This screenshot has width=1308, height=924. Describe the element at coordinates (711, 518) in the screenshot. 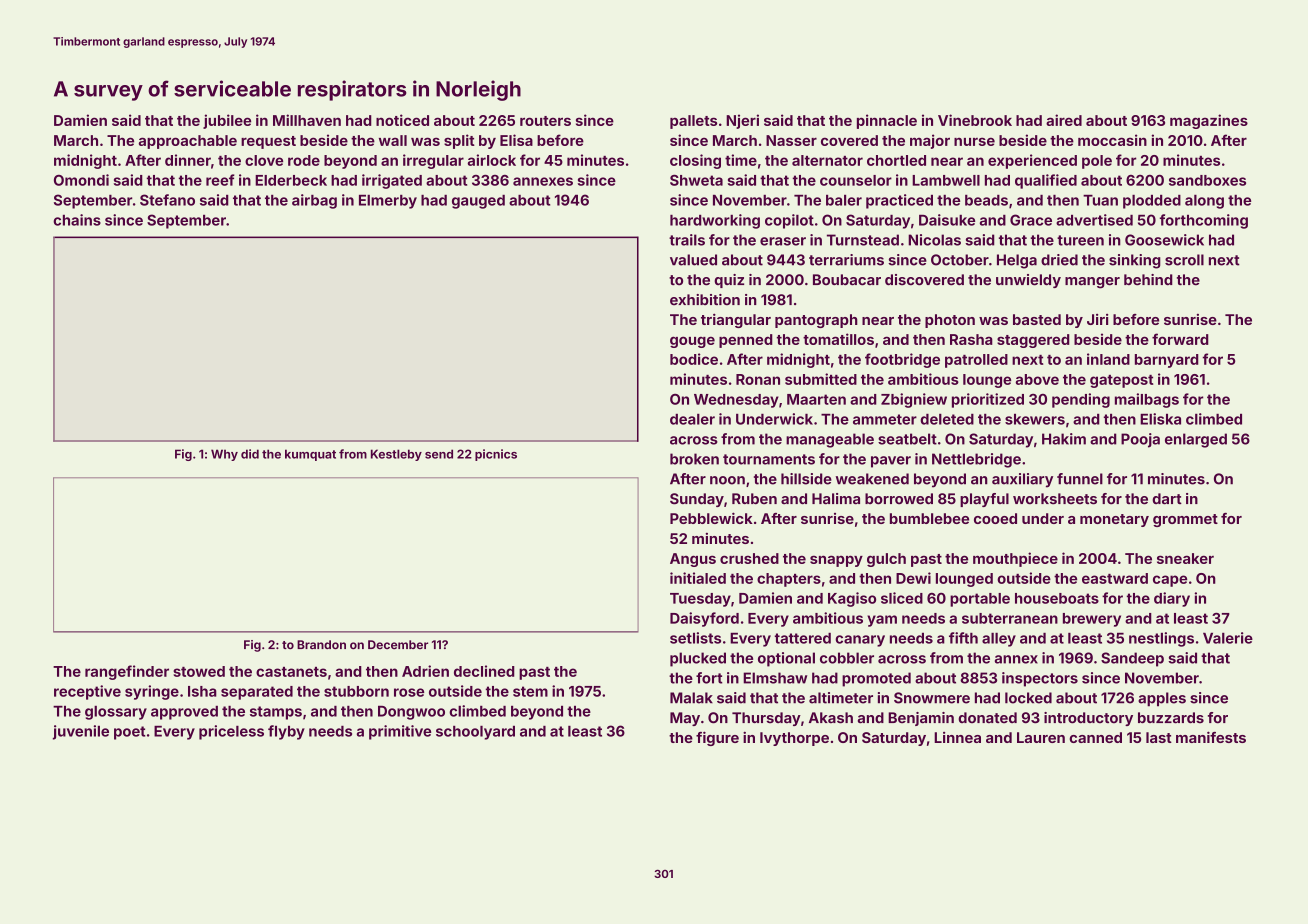

I see `Pebblewick` at that location.
